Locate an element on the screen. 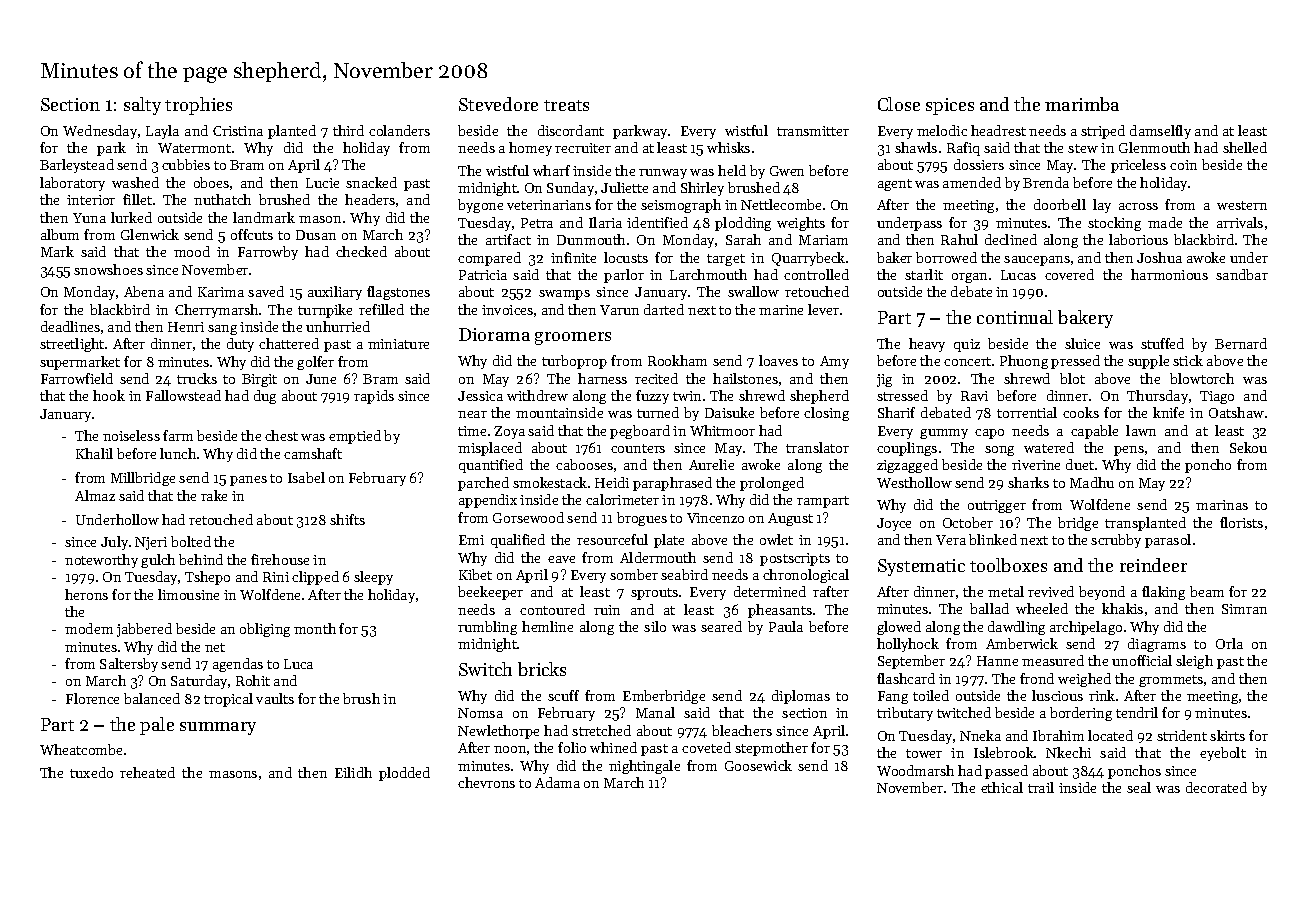  Goosewick is located at coordinates (758, 765).
